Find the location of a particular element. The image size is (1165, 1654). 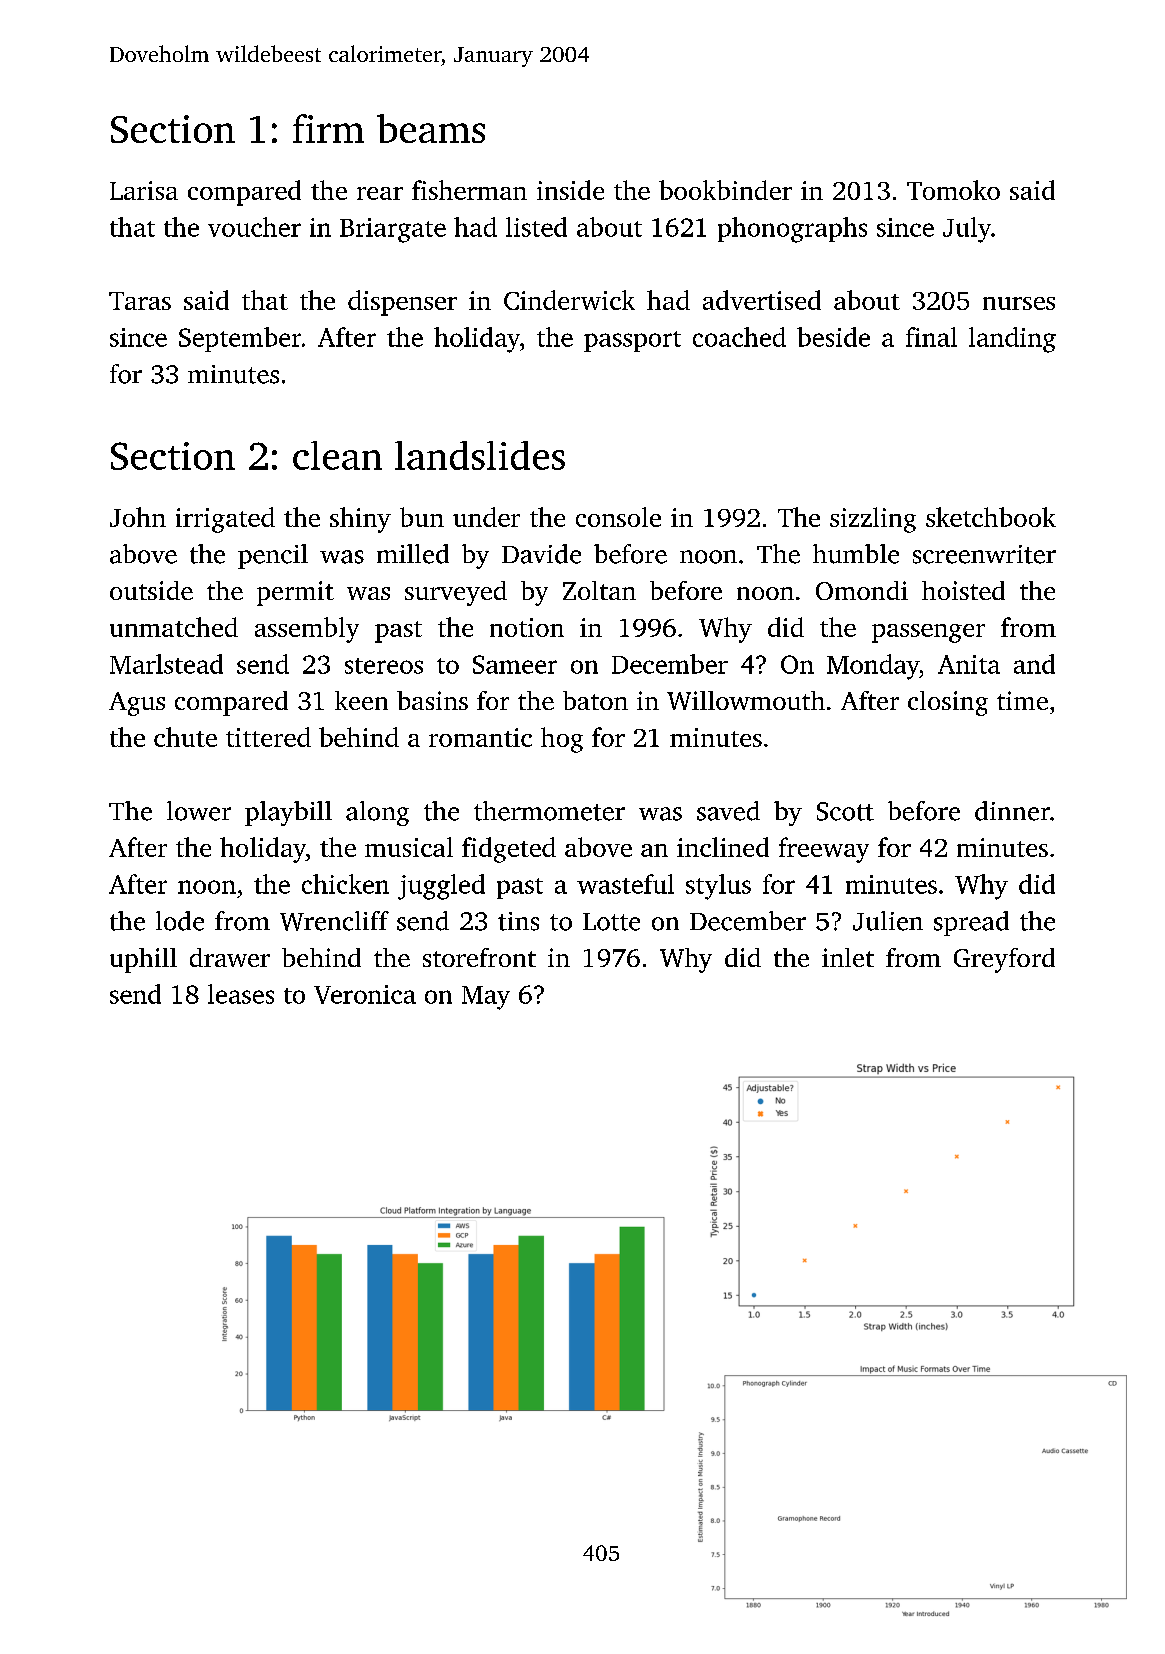

sizzling is located at coordinates (873, 520).
